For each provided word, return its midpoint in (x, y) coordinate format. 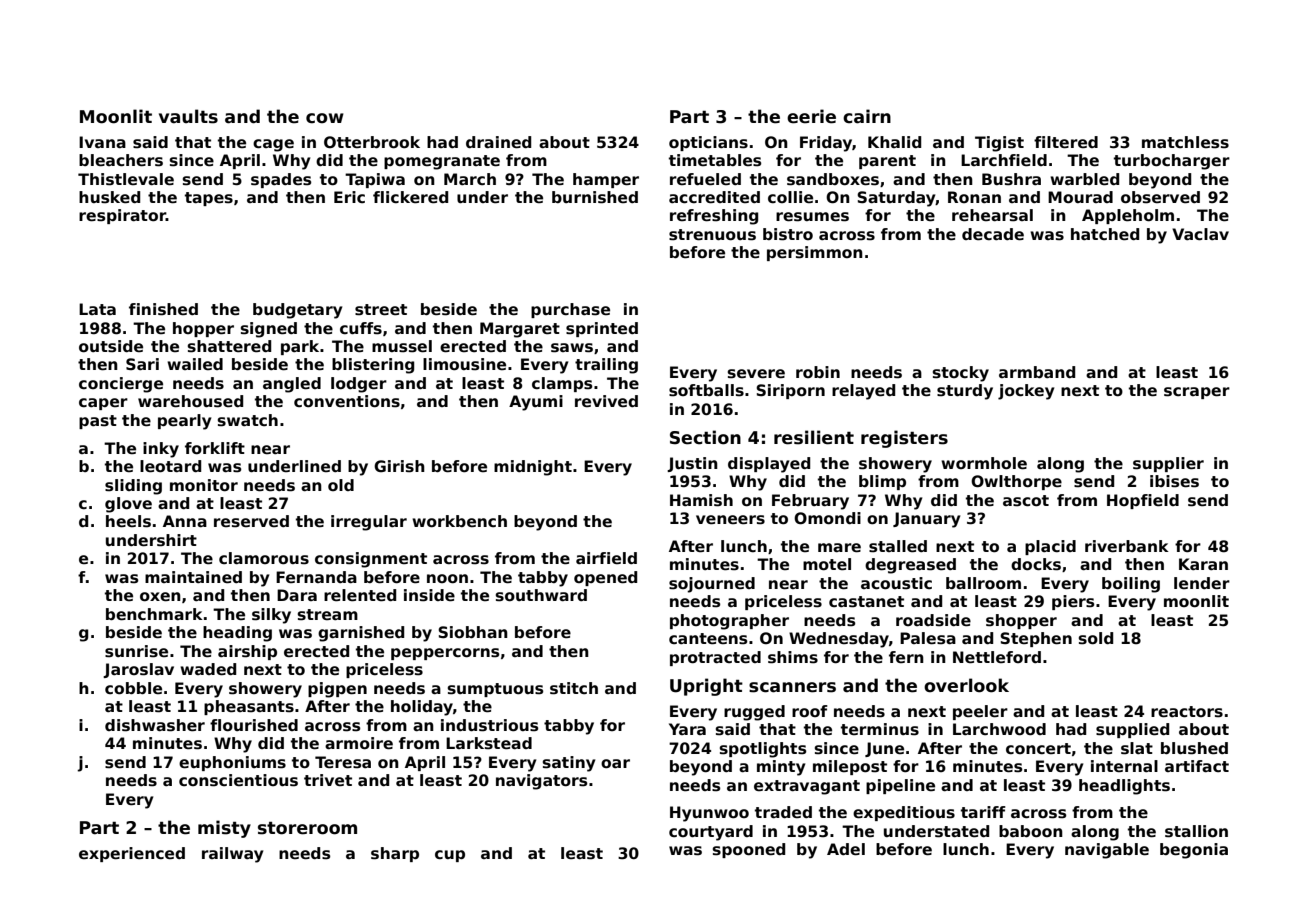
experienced (132, 854)
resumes (812, 217)
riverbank (1127, 546)
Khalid (894, 142)
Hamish (701, 500)
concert (1038, 749)
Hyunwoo (709, 814)
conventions (347, 401)
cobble (133, 688)
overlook (966, 685)
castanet (866, 602)
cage (273, 145)
